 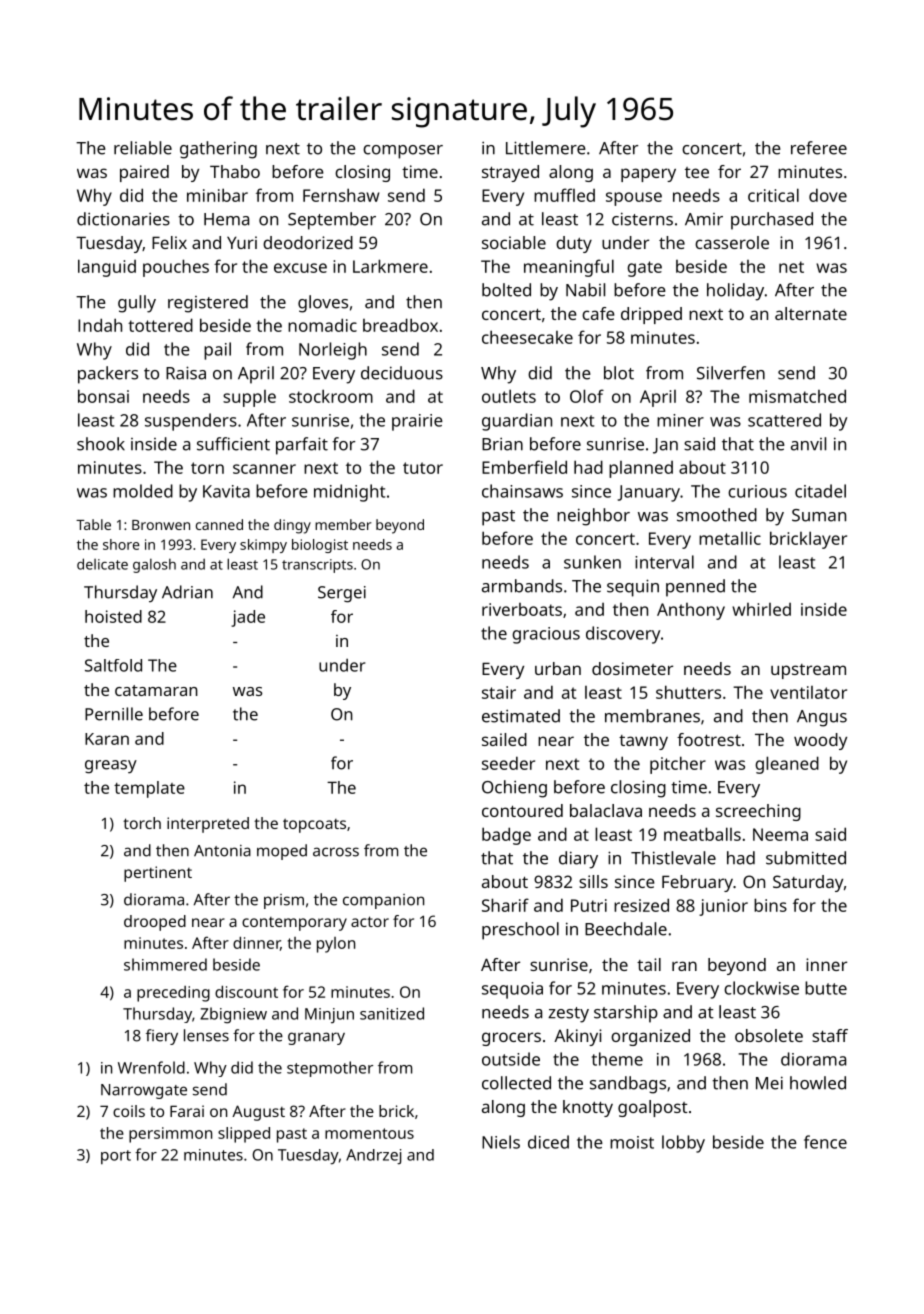 I want to click on Larkmere, so click(x=390, y=266).
